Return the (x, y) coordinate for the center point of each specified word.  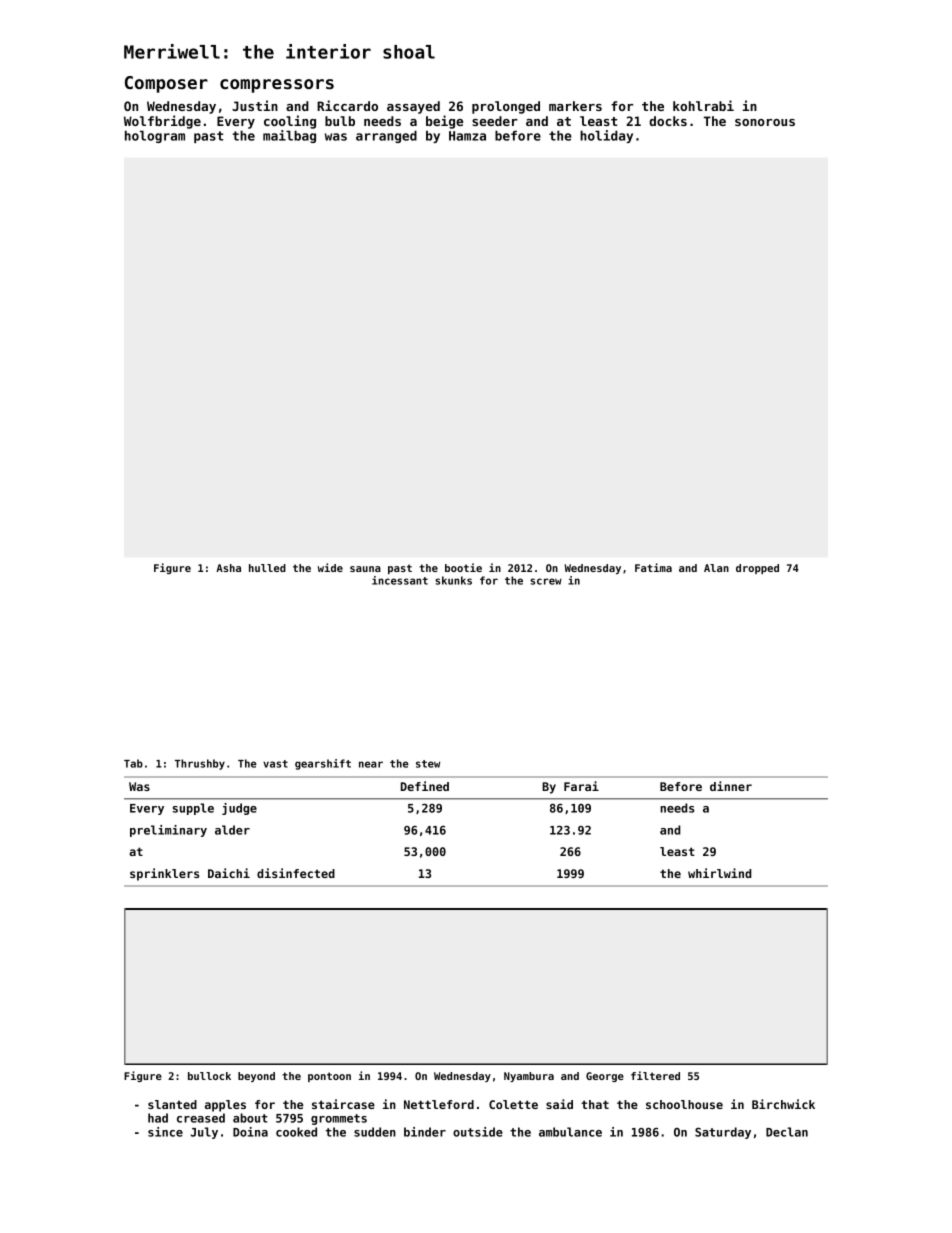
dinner (731, 786)
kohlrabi (703, 105)
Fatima (653, 567)
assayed (413, 107)
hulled (267, 568)
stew (428, 764)
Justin (255, 105)
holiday (606, 136)
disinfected (296, 873)
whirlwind (719, 873)
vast (275, 764)
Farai (581, 786)
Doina (250, 1132)
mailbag (289, 136)
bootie (463, 567)
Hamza (467, 136)
